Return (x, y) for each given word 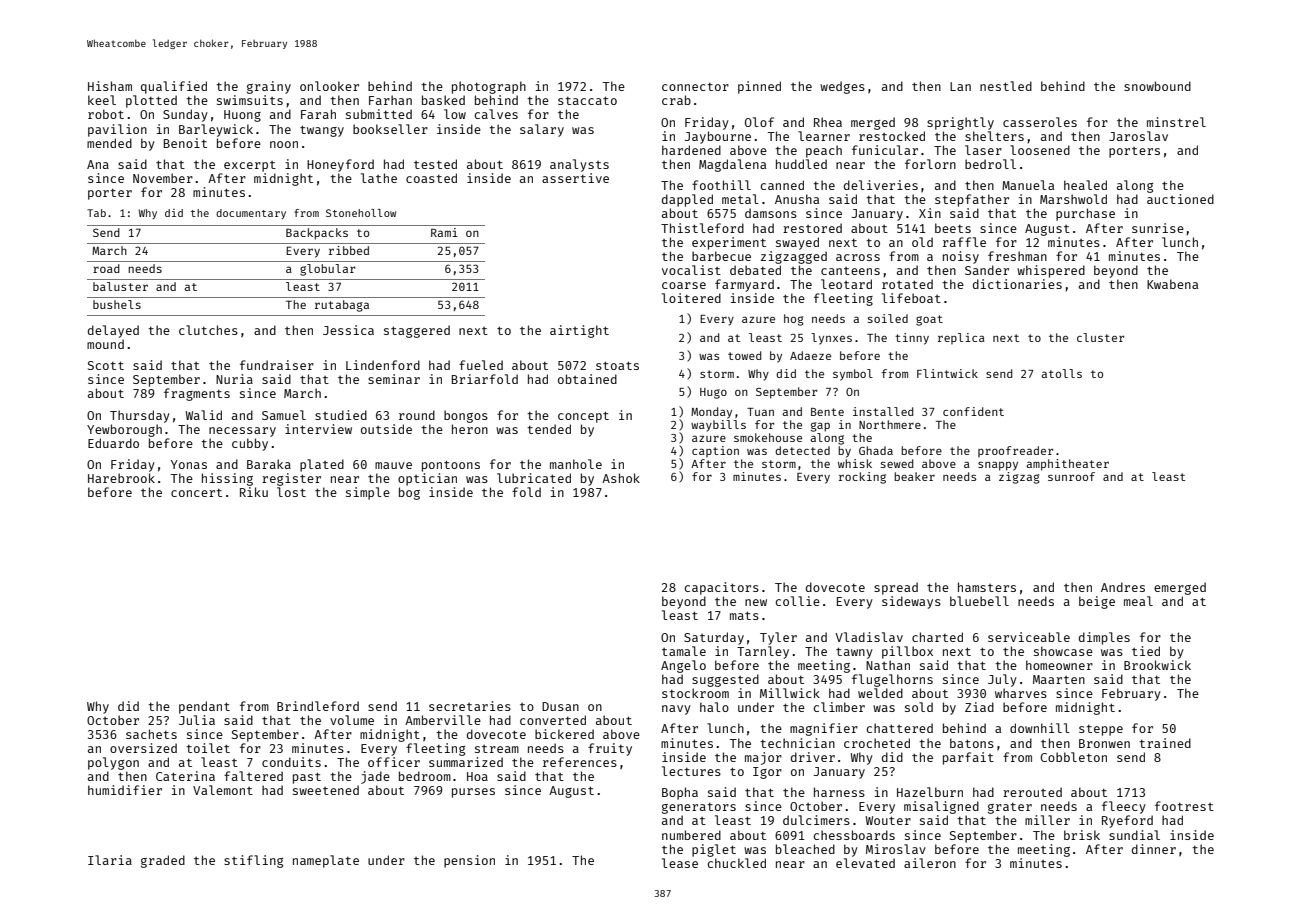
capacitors (721, 588)
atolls (1061, 373)
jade (375, 777)
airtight (579, 331)
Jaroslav (1138, 136)
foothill (721, 185)
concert (196, 493)
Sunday (185, 115)
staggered (417, 331)
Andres (1123, 587)
